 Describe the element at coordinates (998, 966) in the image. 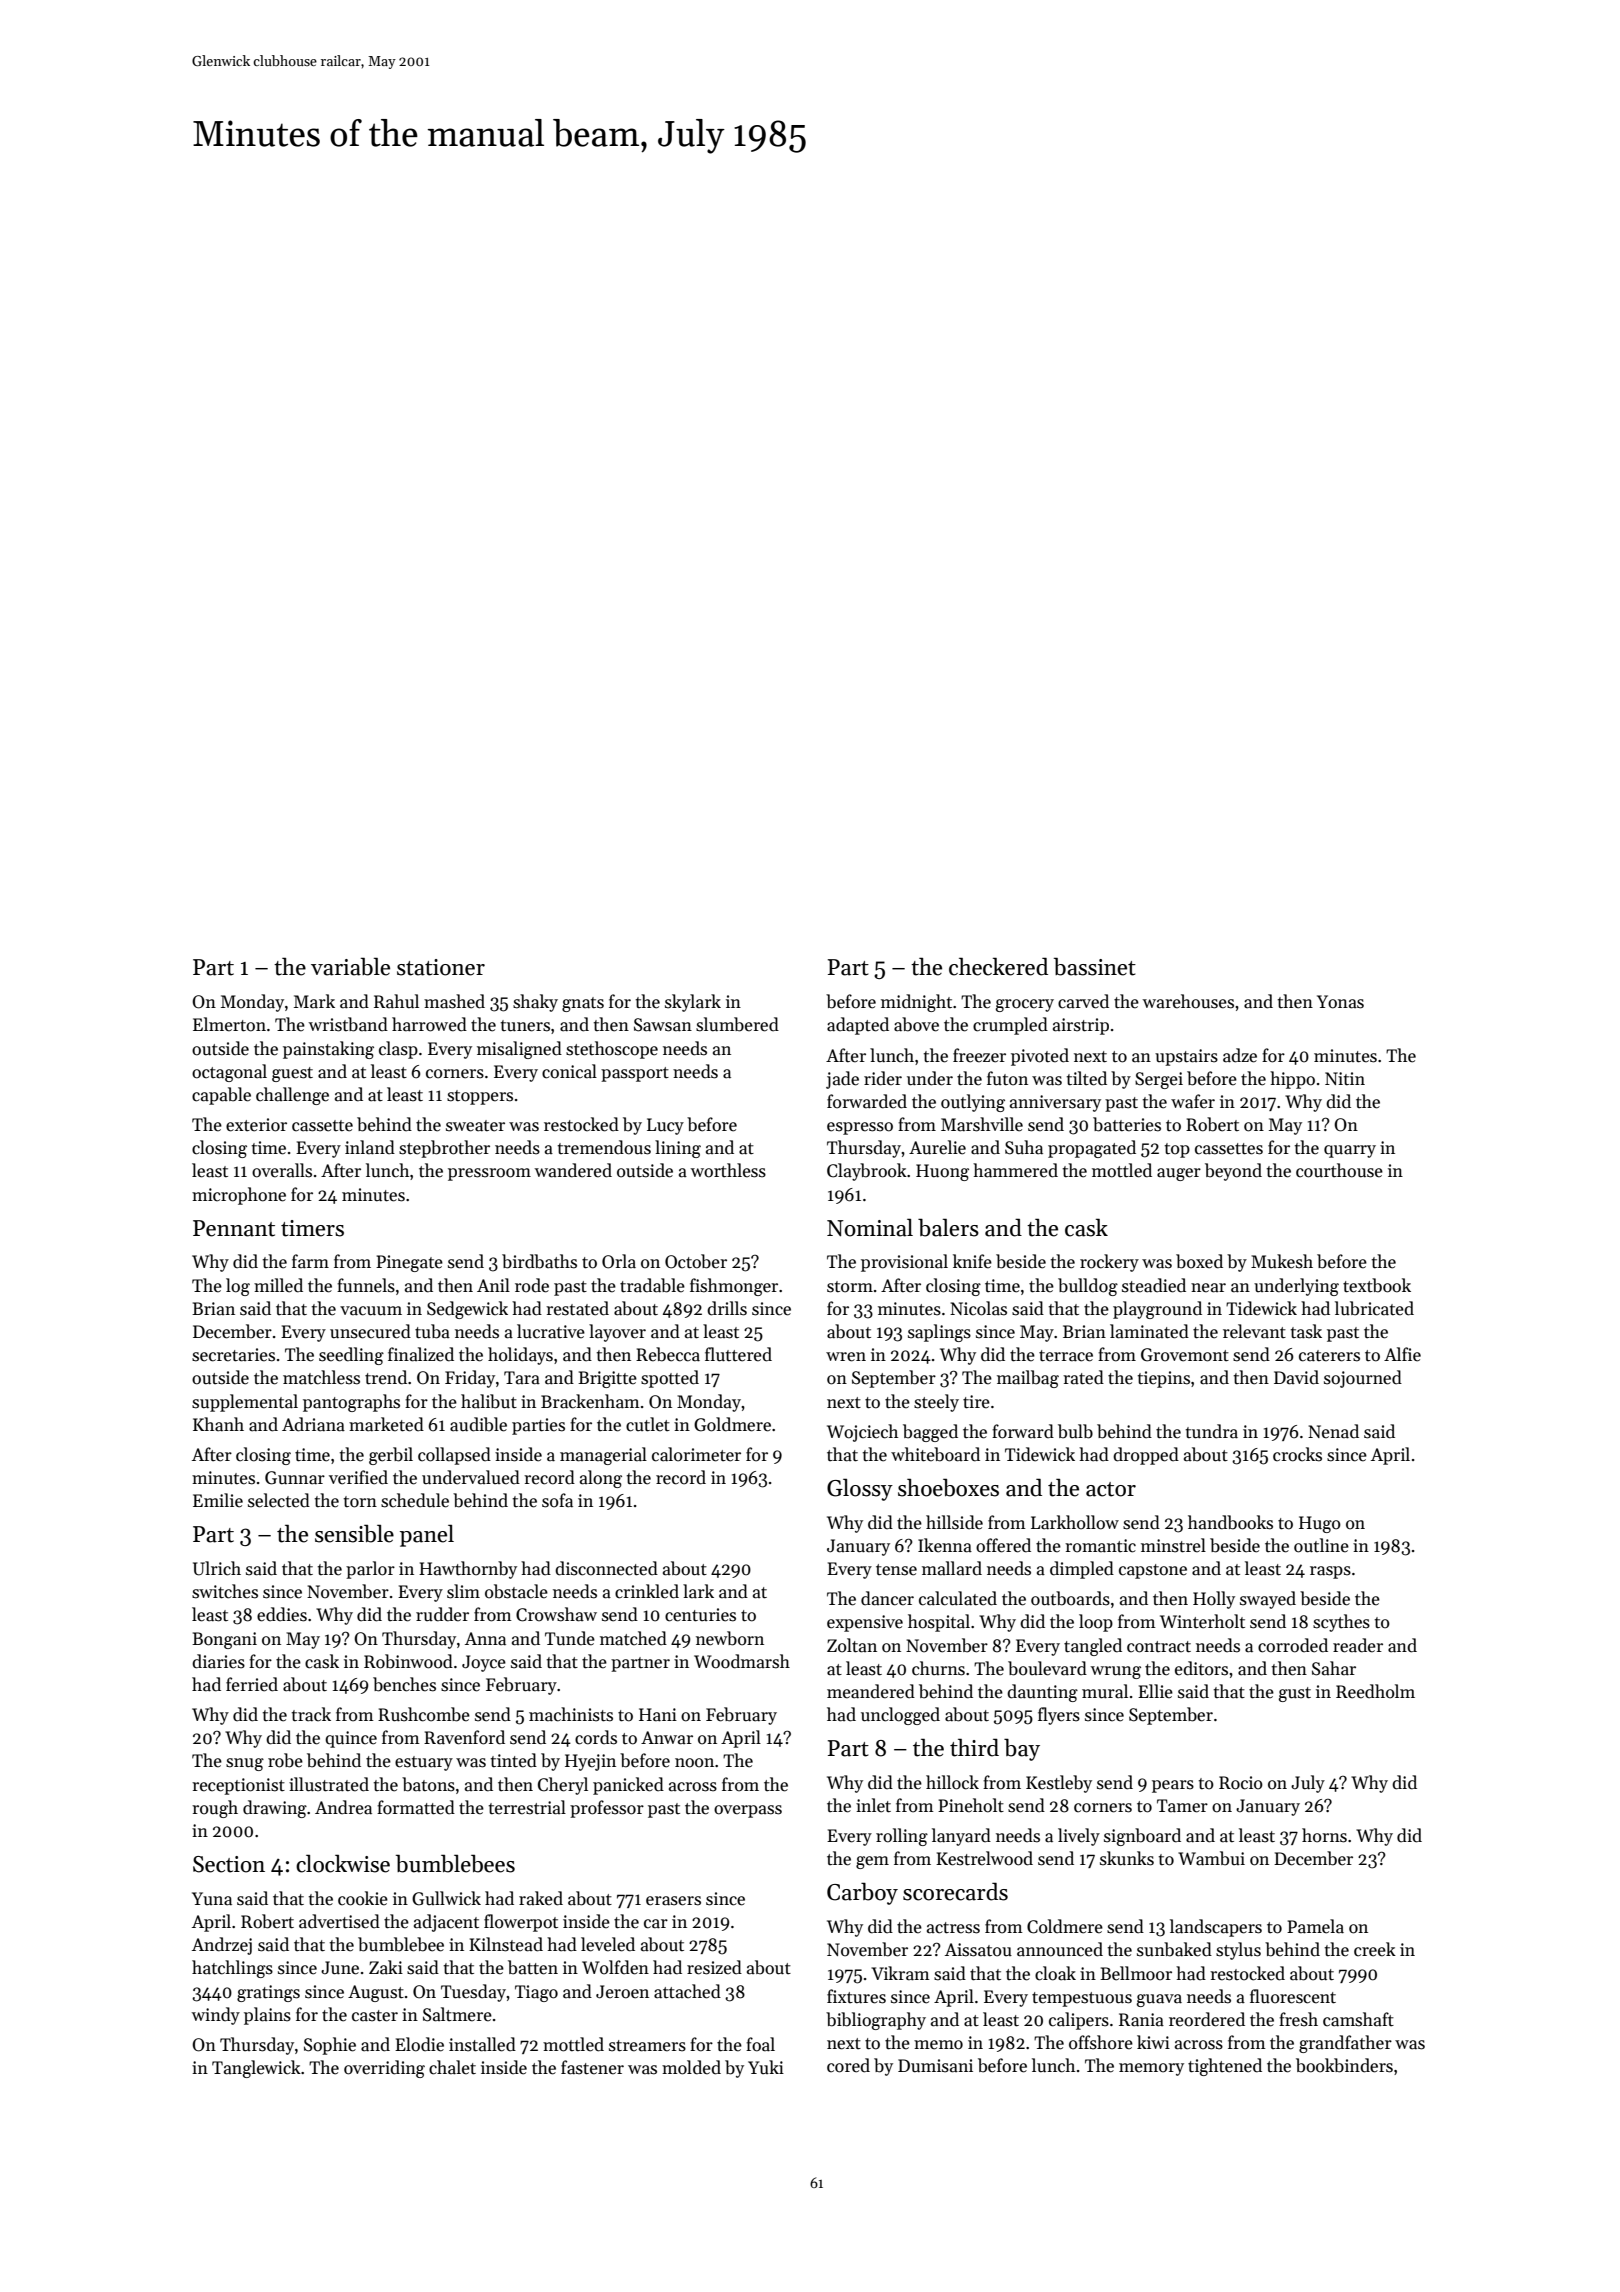

I see `checkered` at that location.
